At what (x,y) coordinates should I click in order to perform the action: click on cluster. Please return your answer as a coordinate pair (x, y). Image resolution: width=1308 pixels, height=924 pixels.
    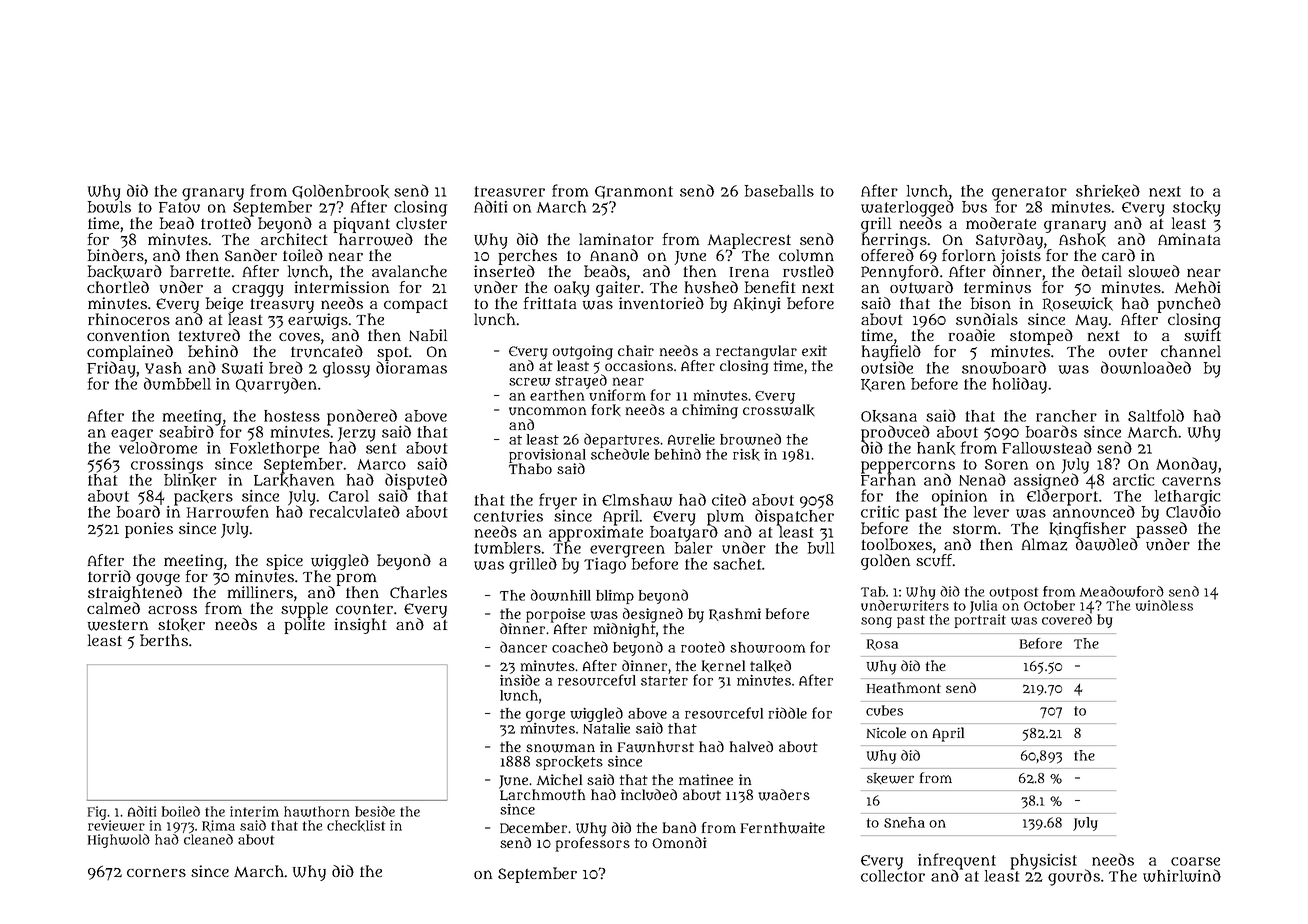
    Looking at the image, I should click on (421, 223).
